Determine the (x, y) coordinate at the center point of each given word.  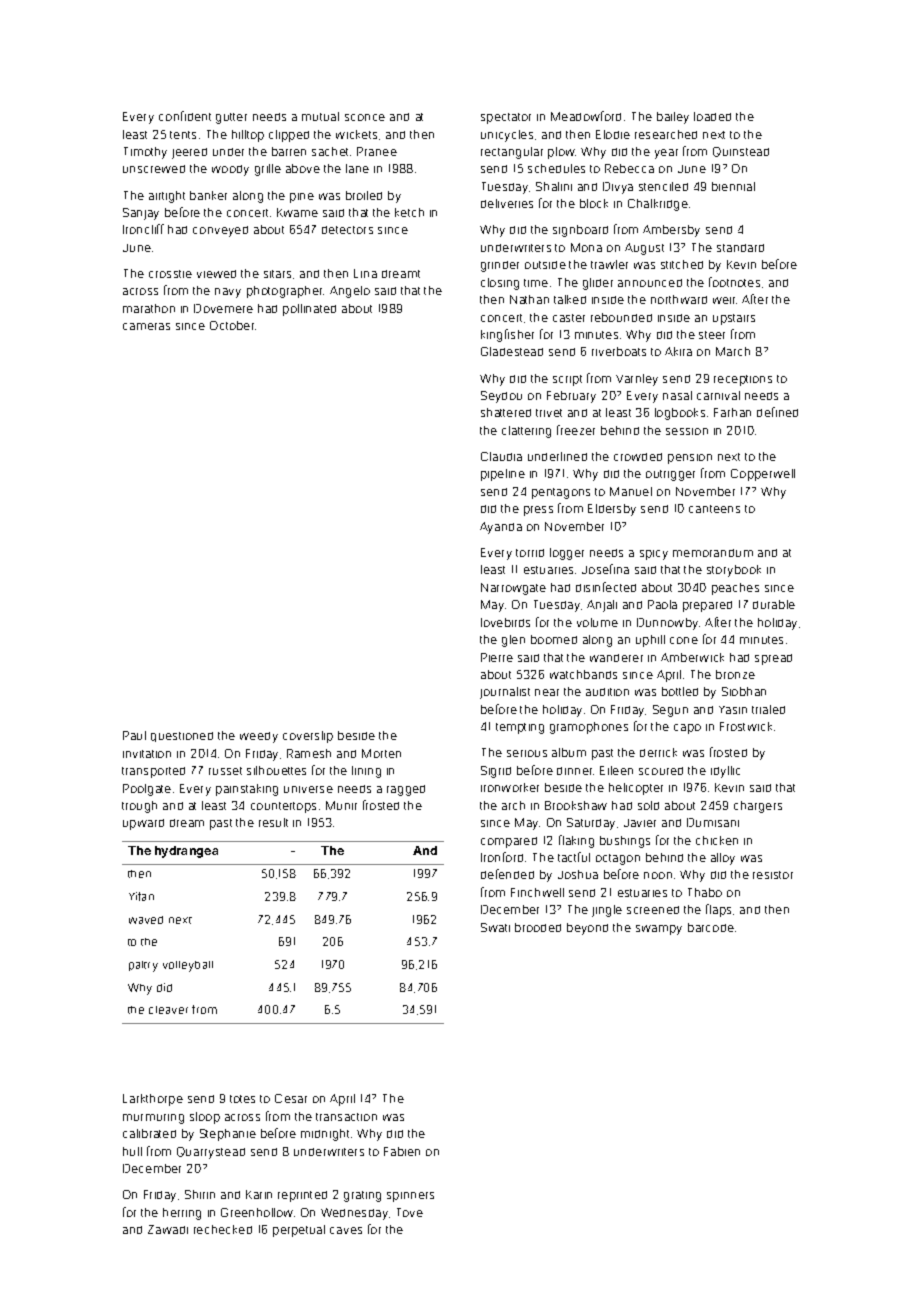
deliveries (507, 203)
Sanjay (141, 214)
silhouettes (276, 770)
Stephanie (228, 1135)
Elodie (613, 134)
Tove (410, 1212)
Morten (381, 753)
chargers (758, 807)
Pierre (497, 657)
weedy (259, 737)
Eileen (616, 770)
